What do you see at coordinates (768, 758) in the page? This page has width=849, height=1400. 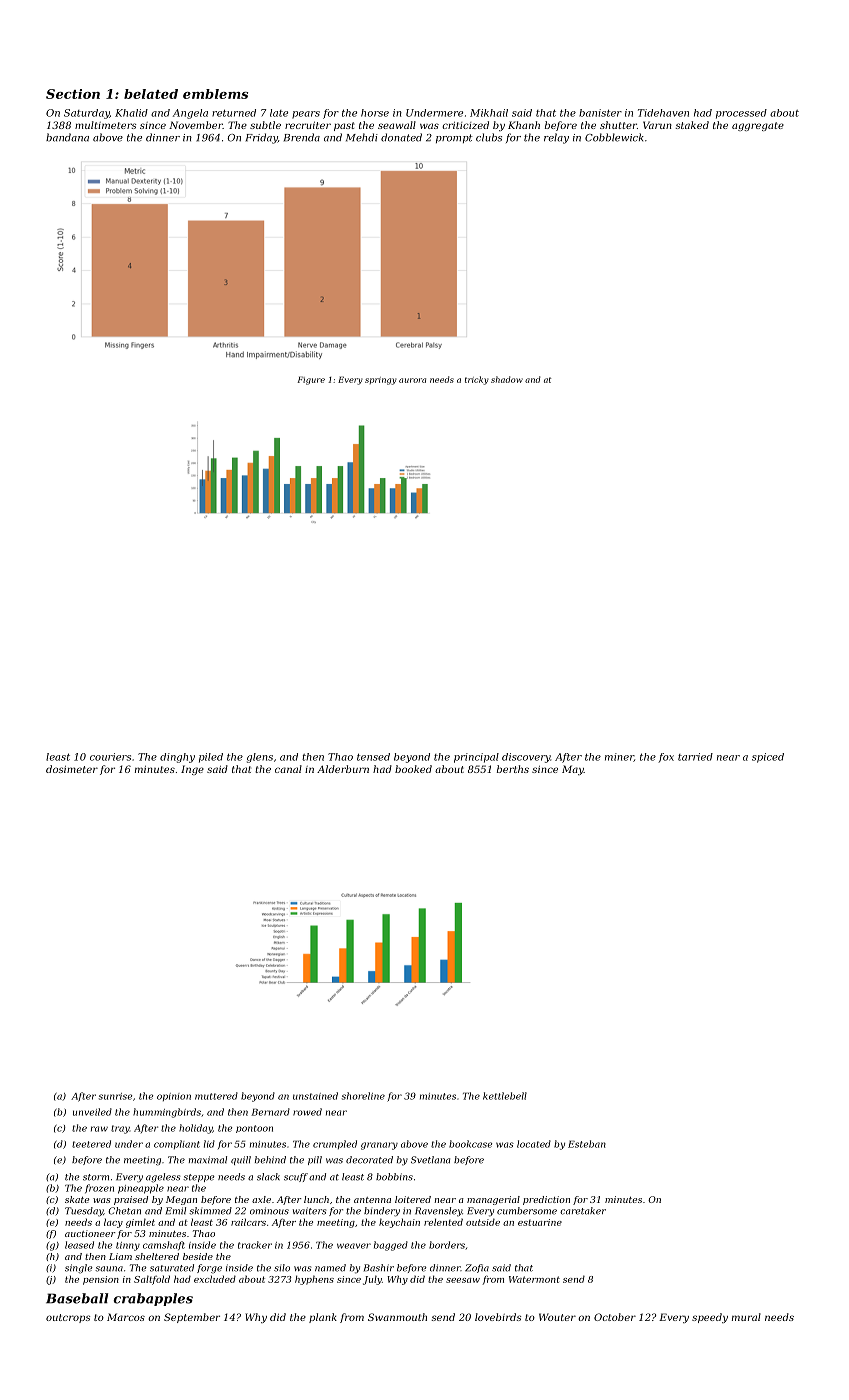 I see `spiced` at bounding box center [768, 758].
